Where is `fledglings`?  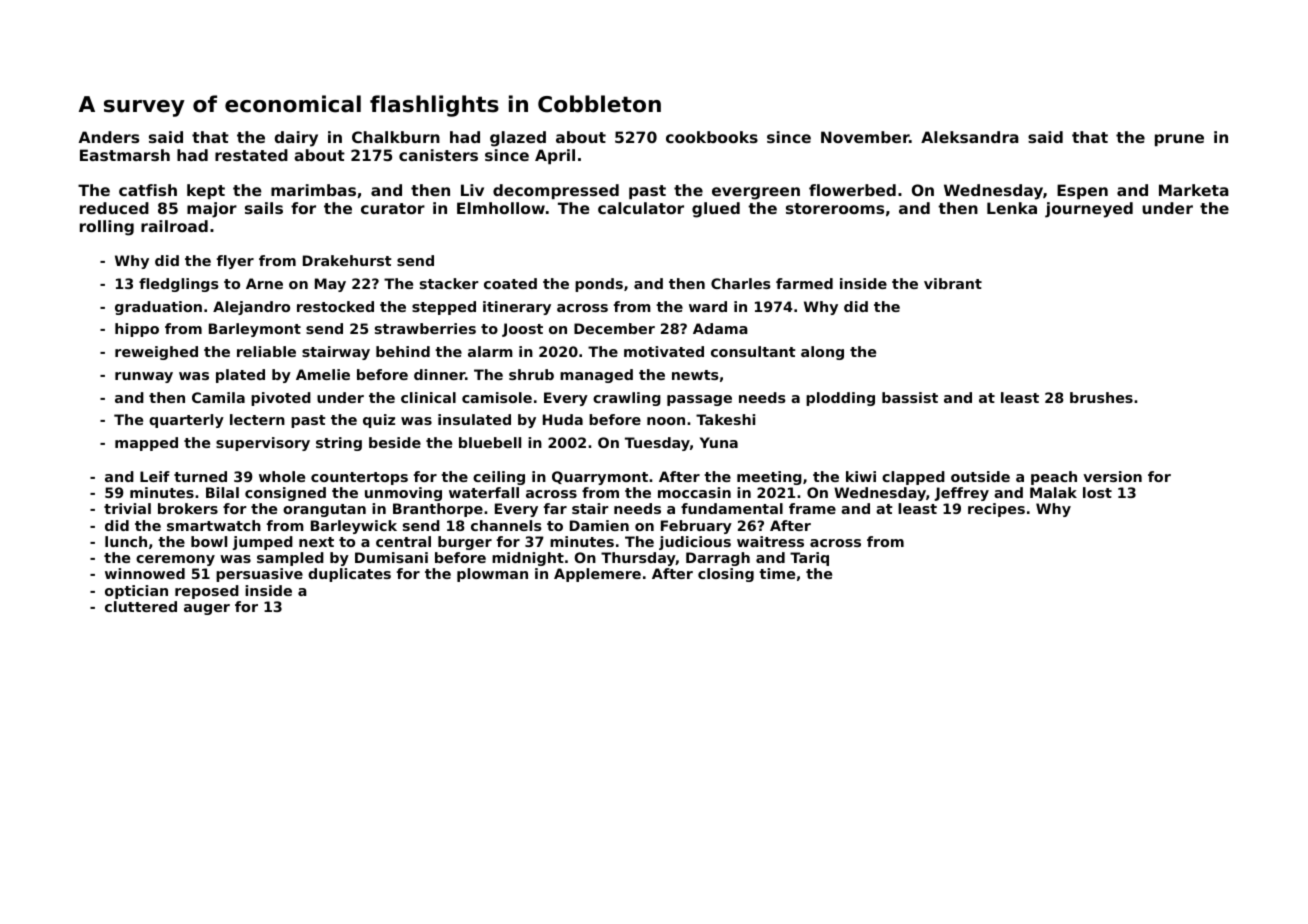
fledglings is located at coordinates (179, 285).
